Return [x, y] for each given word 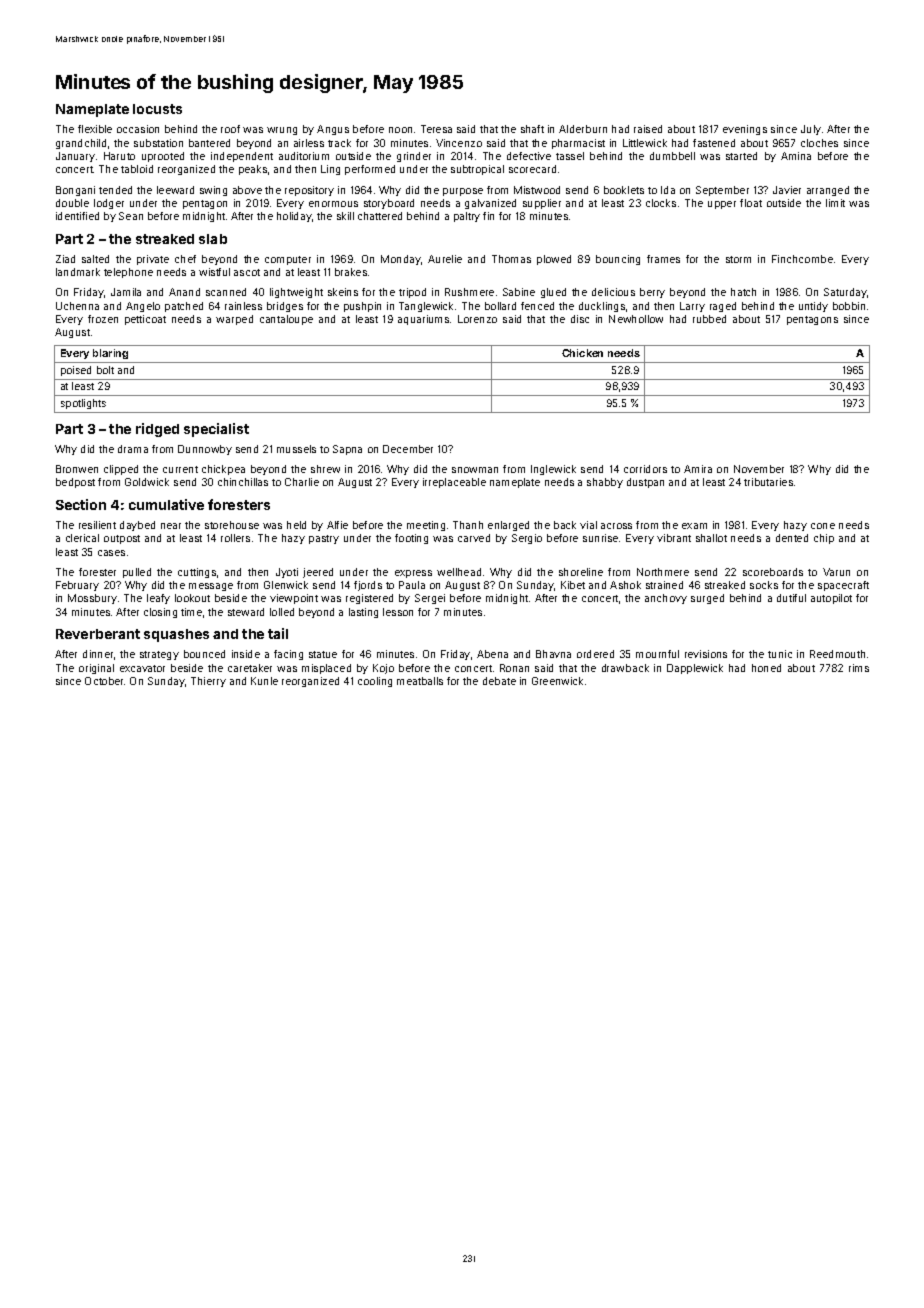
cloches [819, 143]
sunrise [600, 538]
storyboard [389, 204]
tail [278, 633]
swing [213, 191]
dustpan [645, 483]
